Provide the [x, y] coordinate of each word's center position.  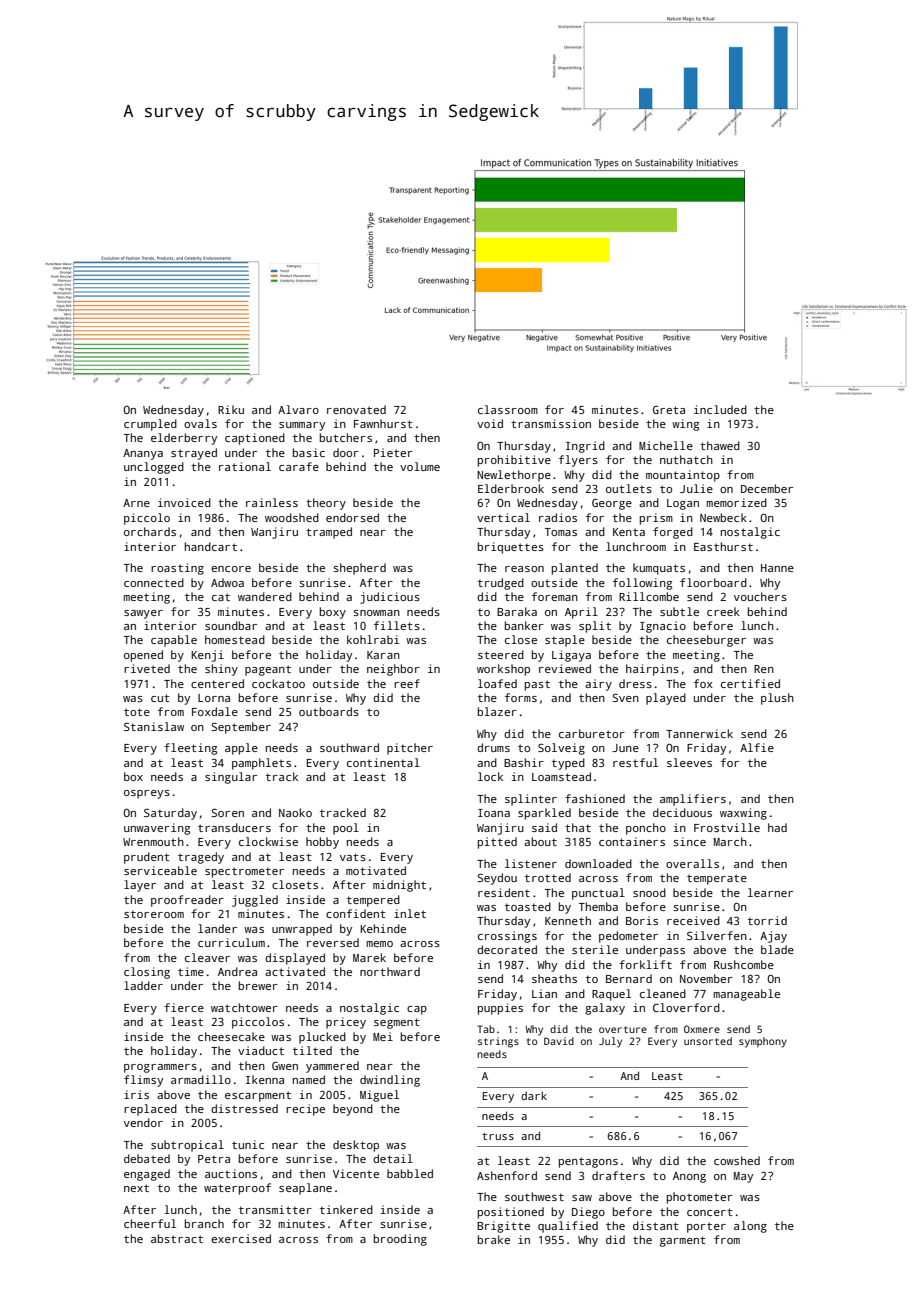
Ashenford [507, 1175]
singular [231, 778]
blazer [497, 711]
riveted [147, 668]
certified [750, 683]
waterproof [237, 1189]
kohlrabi [373, 639]
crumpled [150, 425]
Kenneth [568, 920]
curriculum [231, 942]
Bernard [629, 978]
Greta [669, 409]
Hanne [777, 568]
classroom [508, 409]
